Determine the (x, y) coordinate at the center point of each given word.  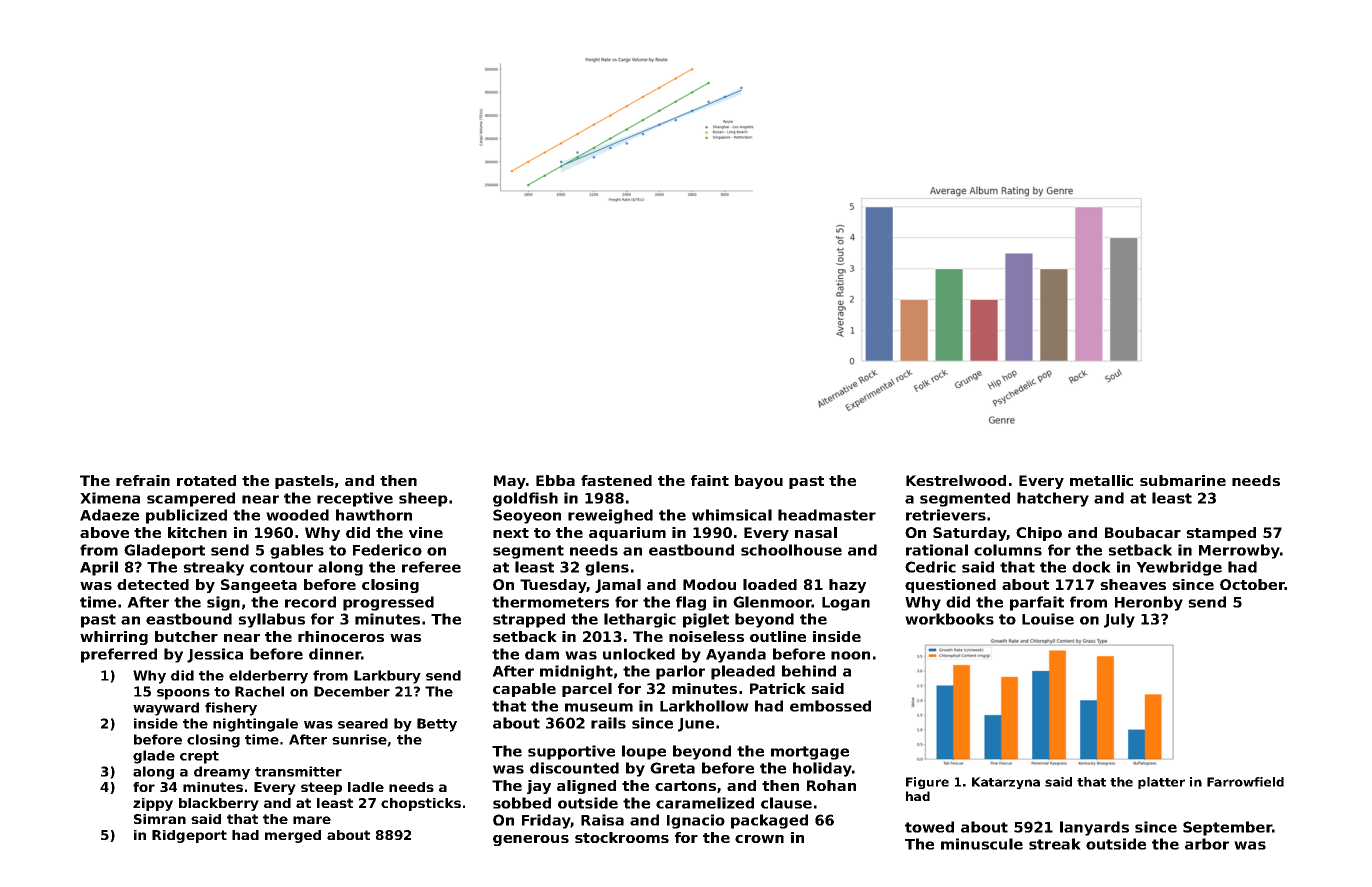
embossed (830, 706)
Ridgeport (189, 836)
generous (531, 840)
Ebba (555, 480)
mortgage (810, 753)
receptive (355, 499)
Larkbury (387, 677)
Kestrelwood (956, 480)
